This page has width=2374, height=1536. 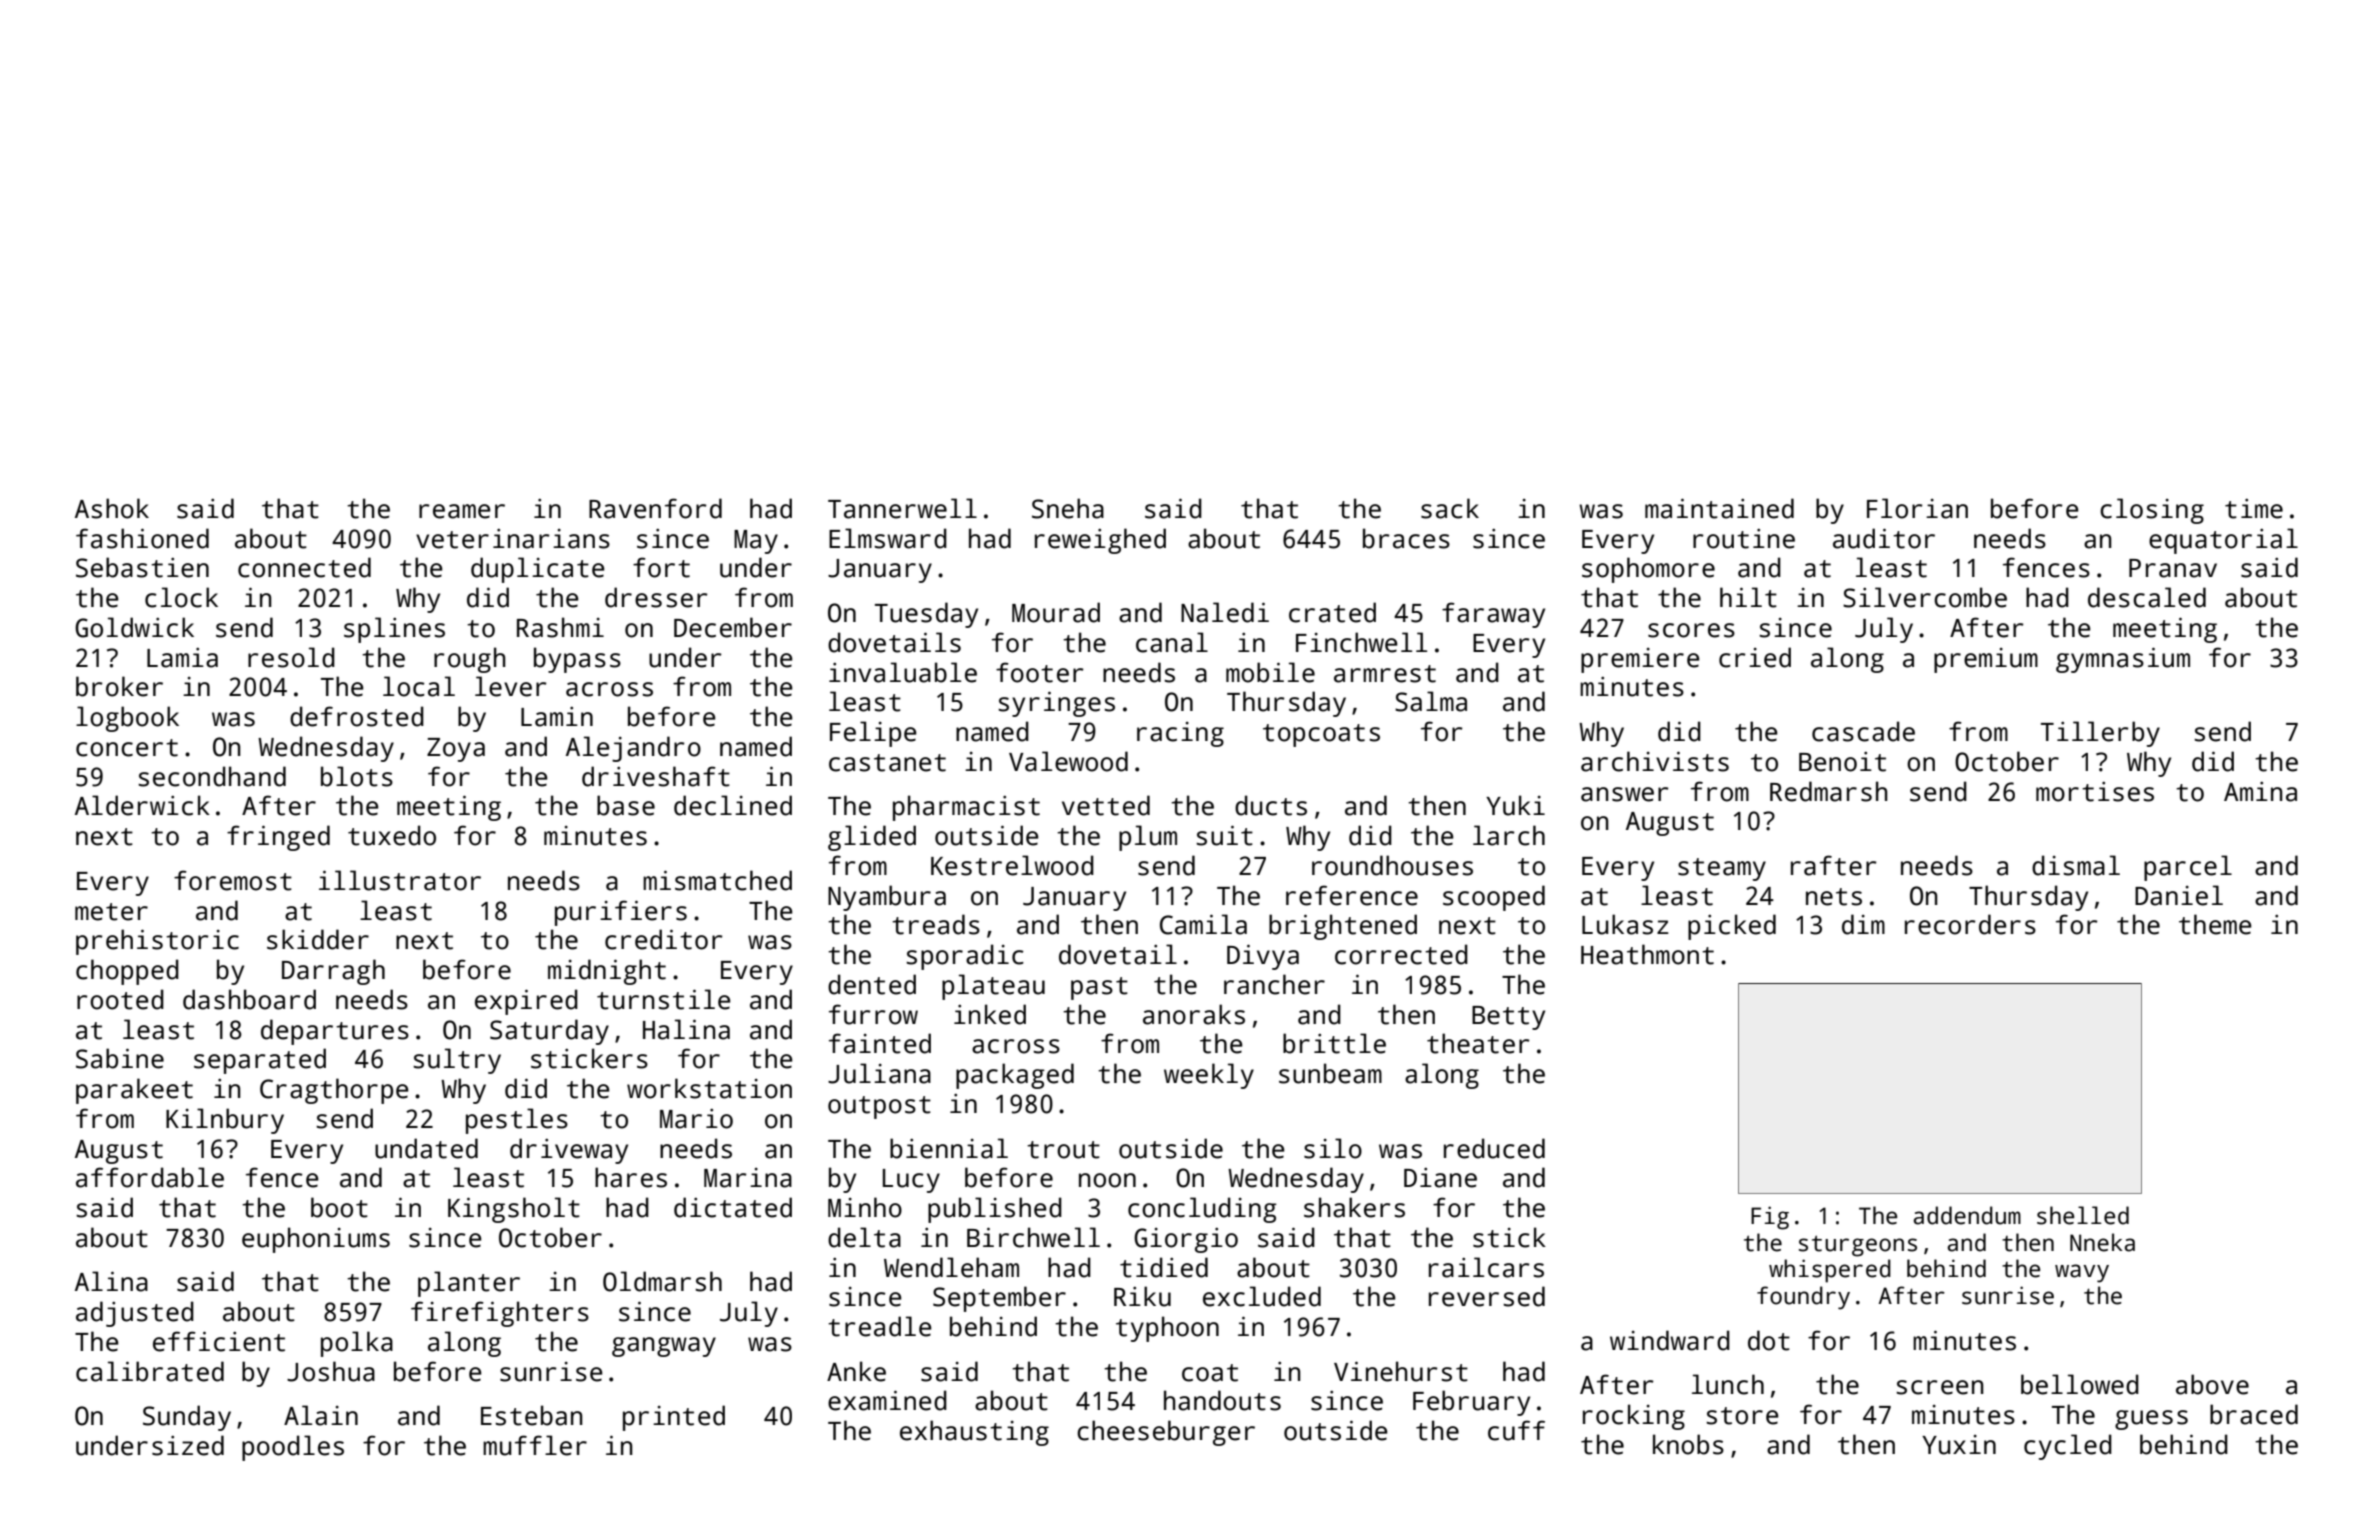 What do you see at coordinates (656, 776) in the page?
I see `driveshaft` at bounding box center [656, 776].
